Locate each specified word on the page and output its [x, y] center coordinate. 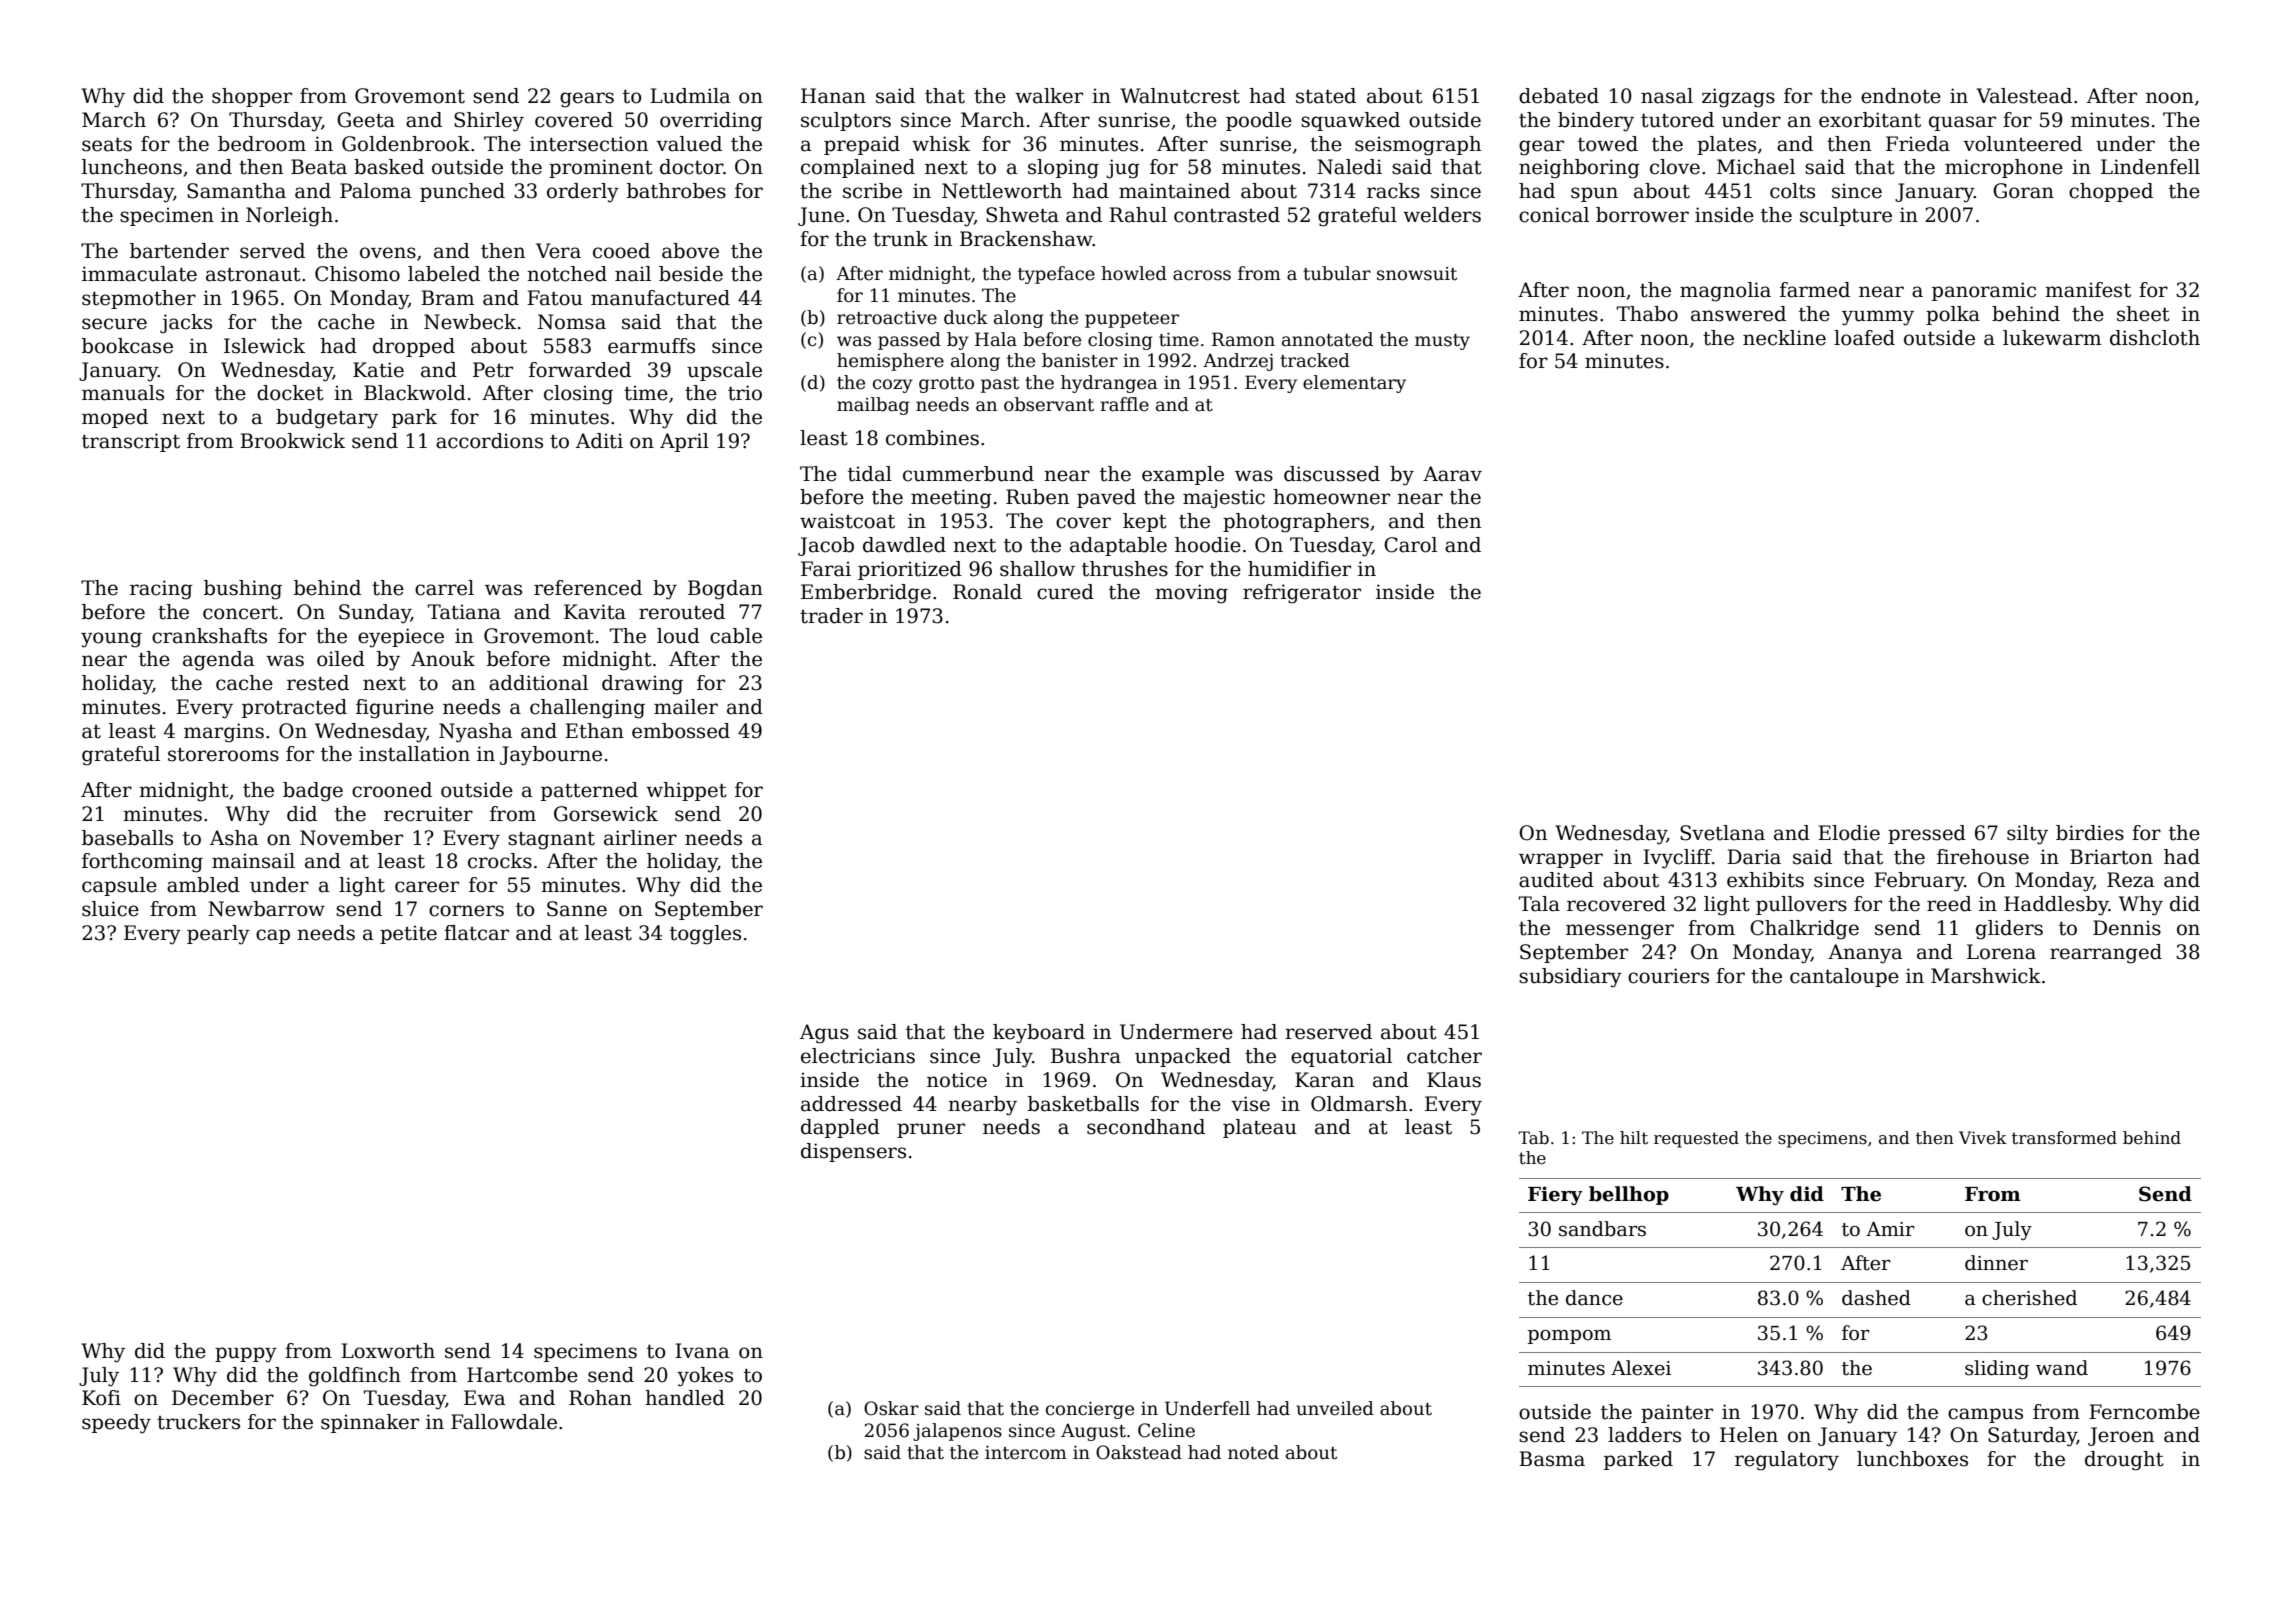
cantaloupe [1844, 977]
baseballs [127, 838]
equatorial [1341, 1057]
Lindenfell [2150, 167]
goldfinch [355, 1377]
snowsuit [1417, 274]
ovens [388, 253]
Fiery [1555, 1195]
